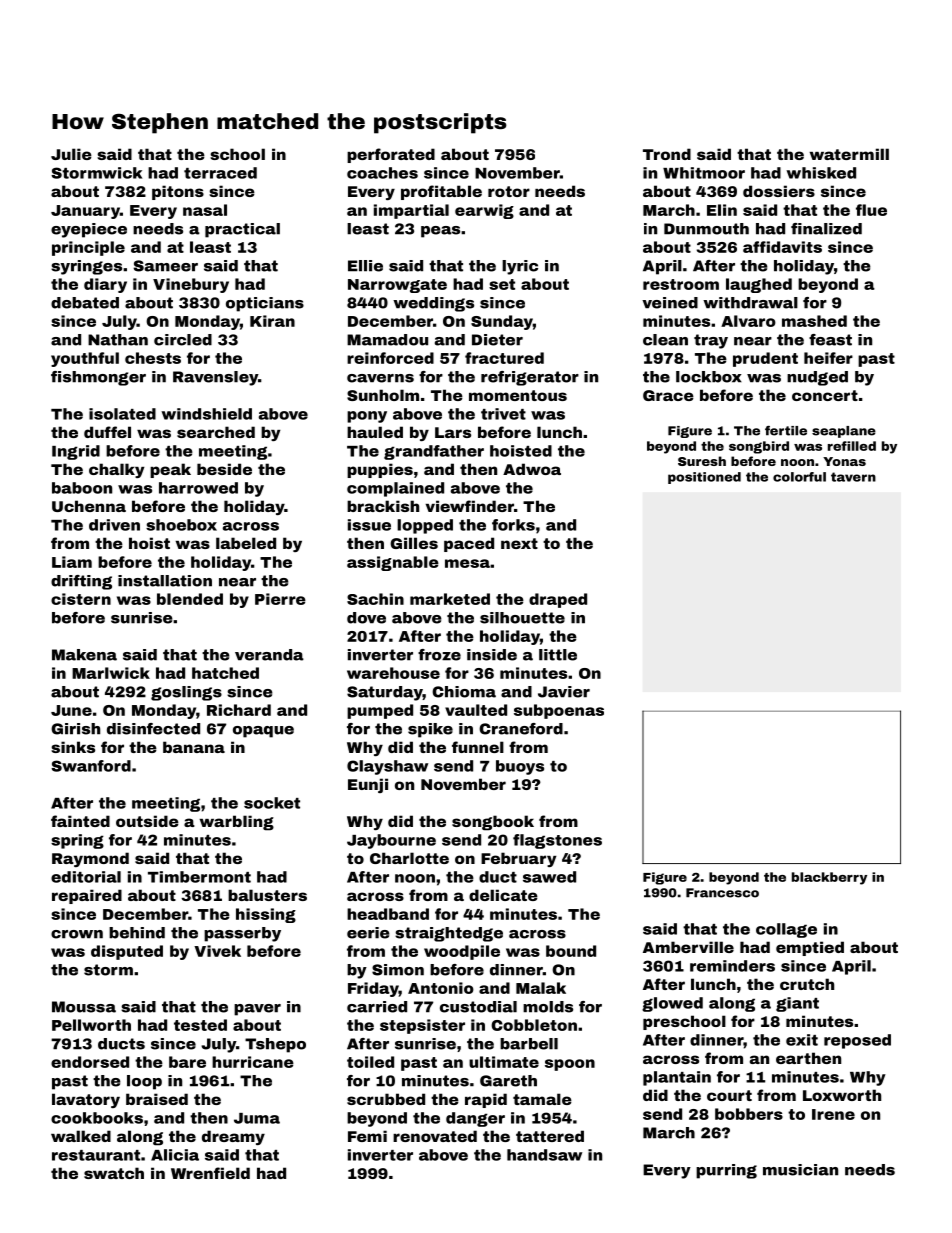 The width and height of the image is (952, 1233). What do you see at coordinates (215, 378) in the image?
I see `Ravensley` at bounding box center [215, 378].
